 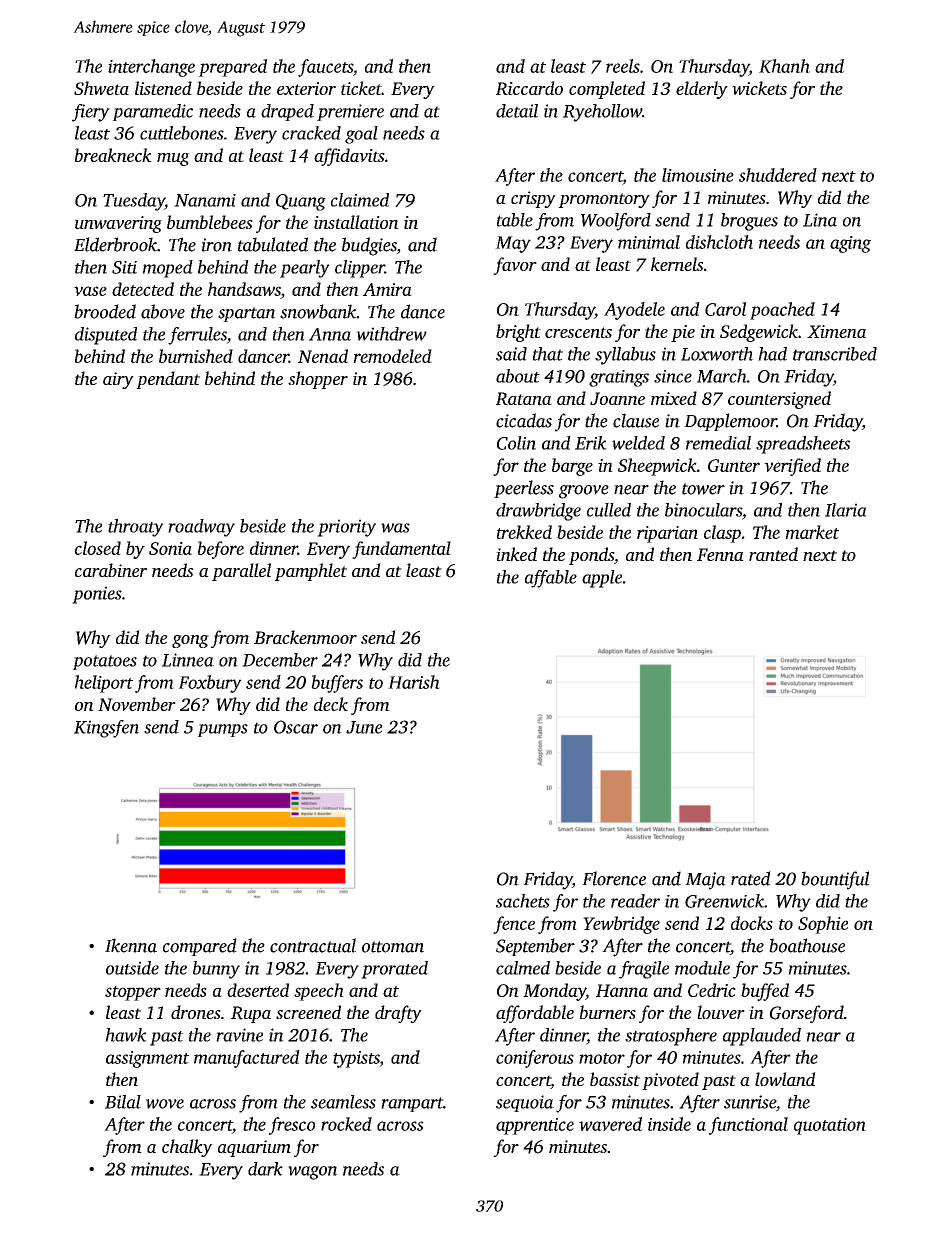 I want to click on aging, so click(x=850, y=244).
